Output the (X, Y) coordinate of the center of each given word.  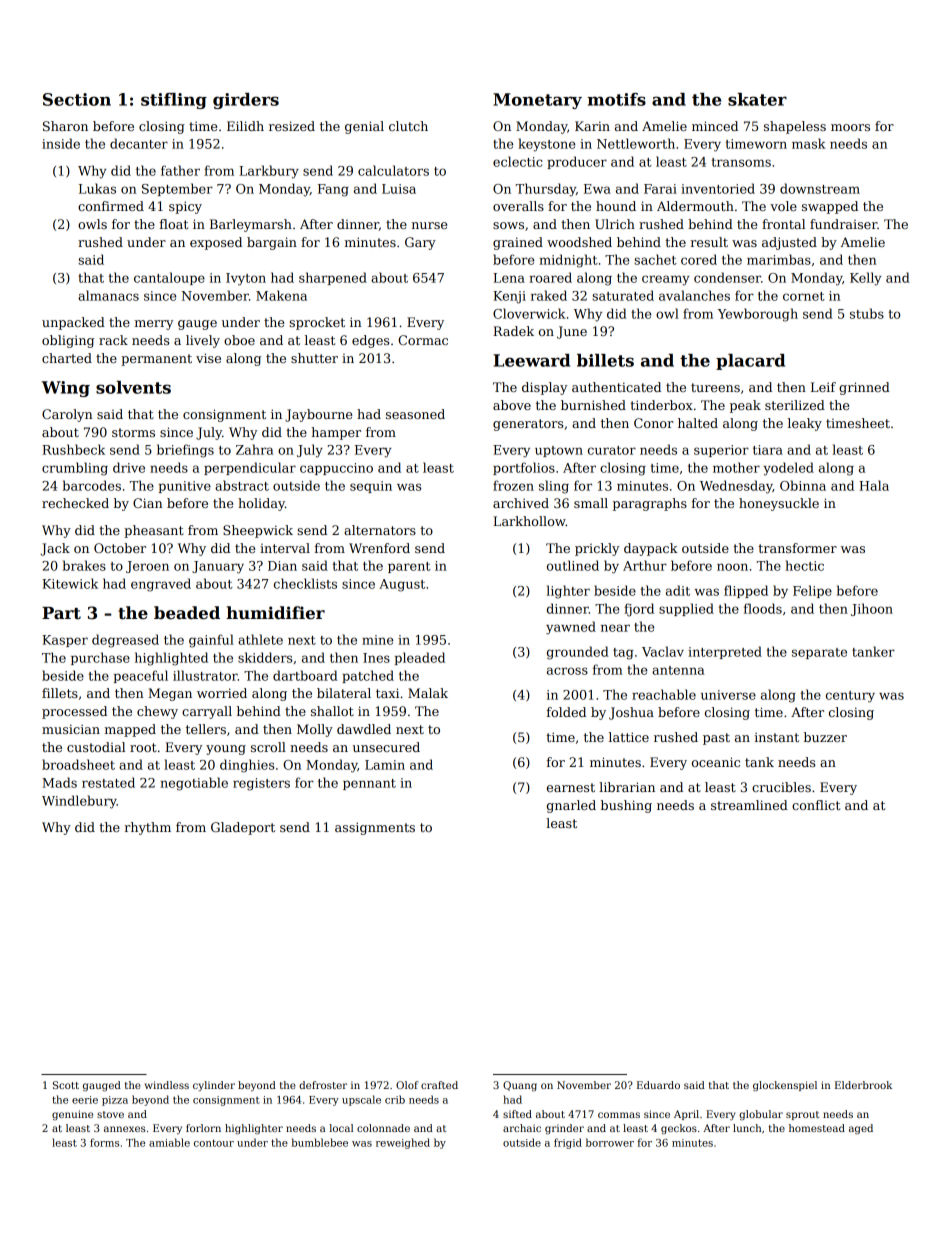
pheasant (154, 531)
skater (757, 99)
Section (77, 99)
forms (104, 1142)
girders (246, 101)
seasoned (415, 414)
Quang (520, 1086)
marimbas (779, 259)
